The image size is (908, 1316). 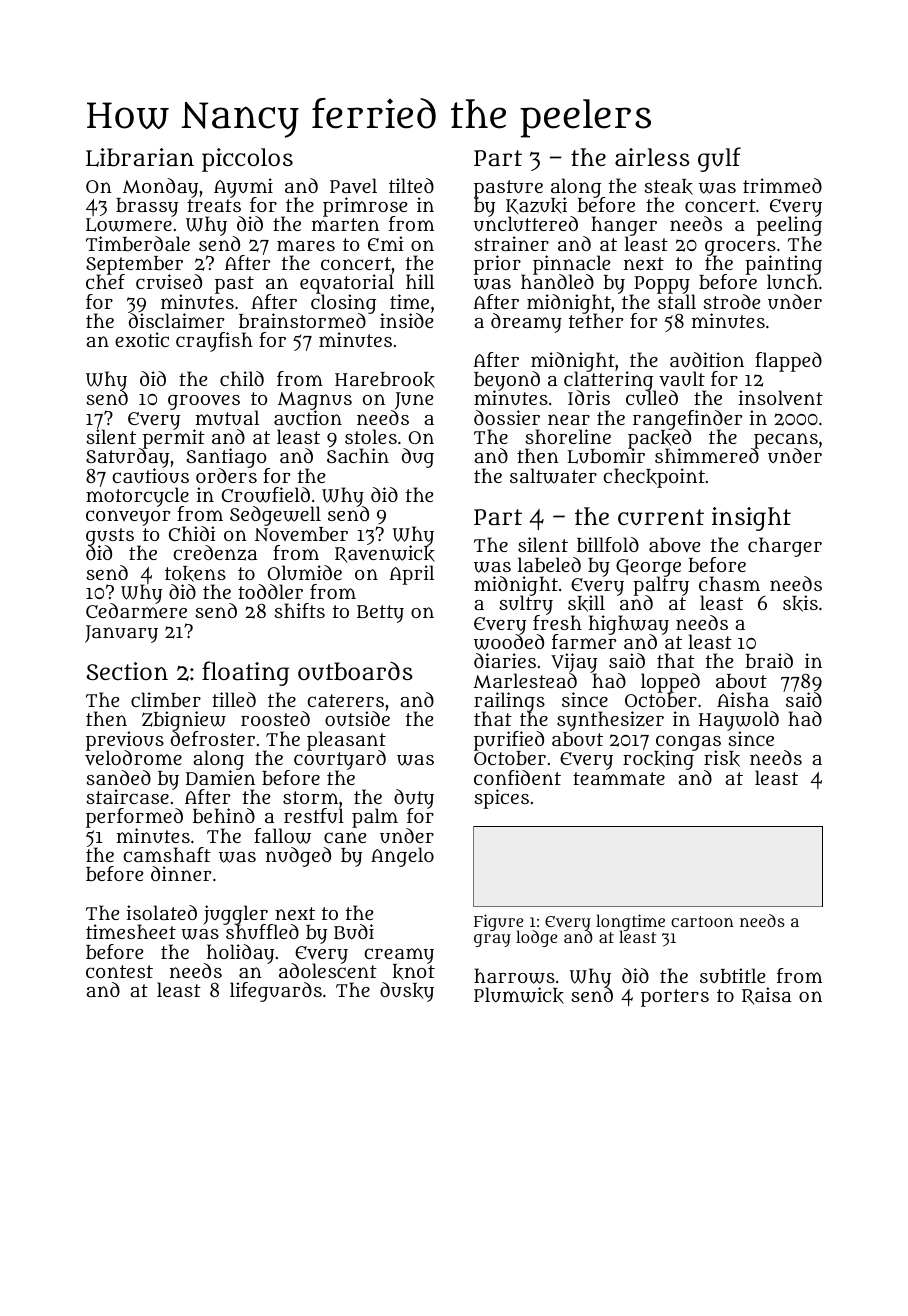 I want to click on tilled, so click(x=234, y=699).
